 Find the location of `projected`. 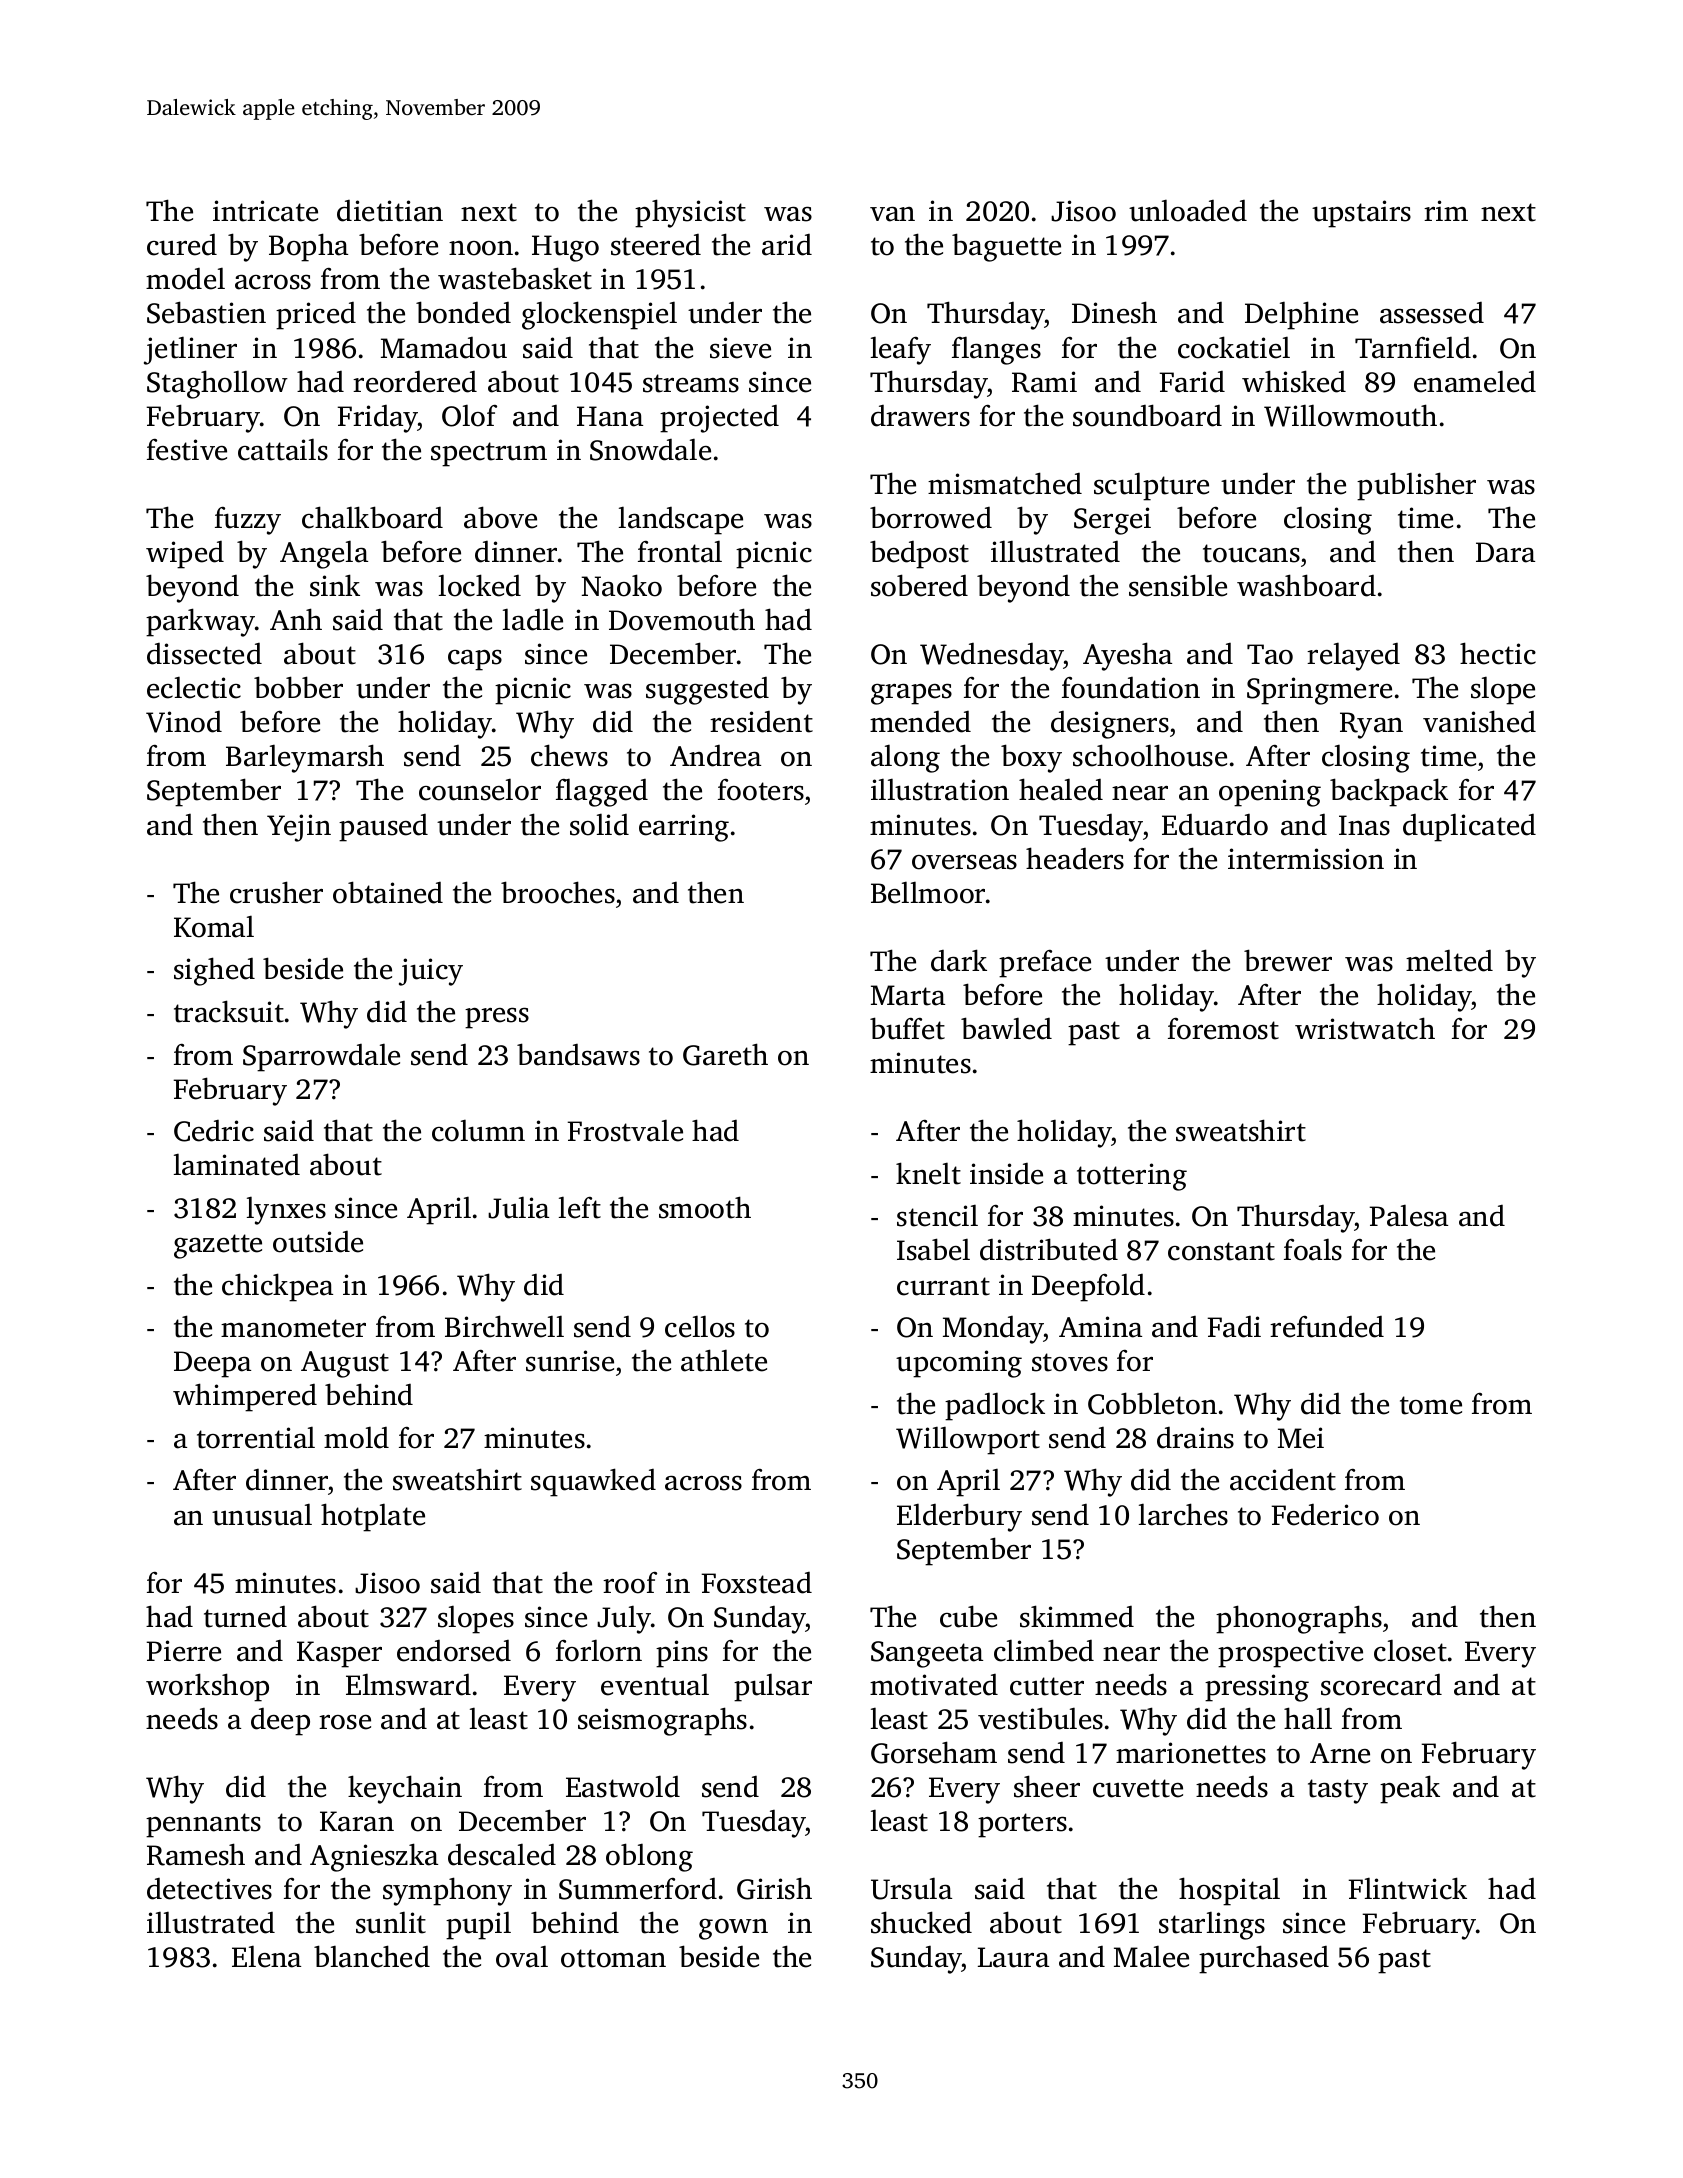

projected is located at coordinates (719, 419).
